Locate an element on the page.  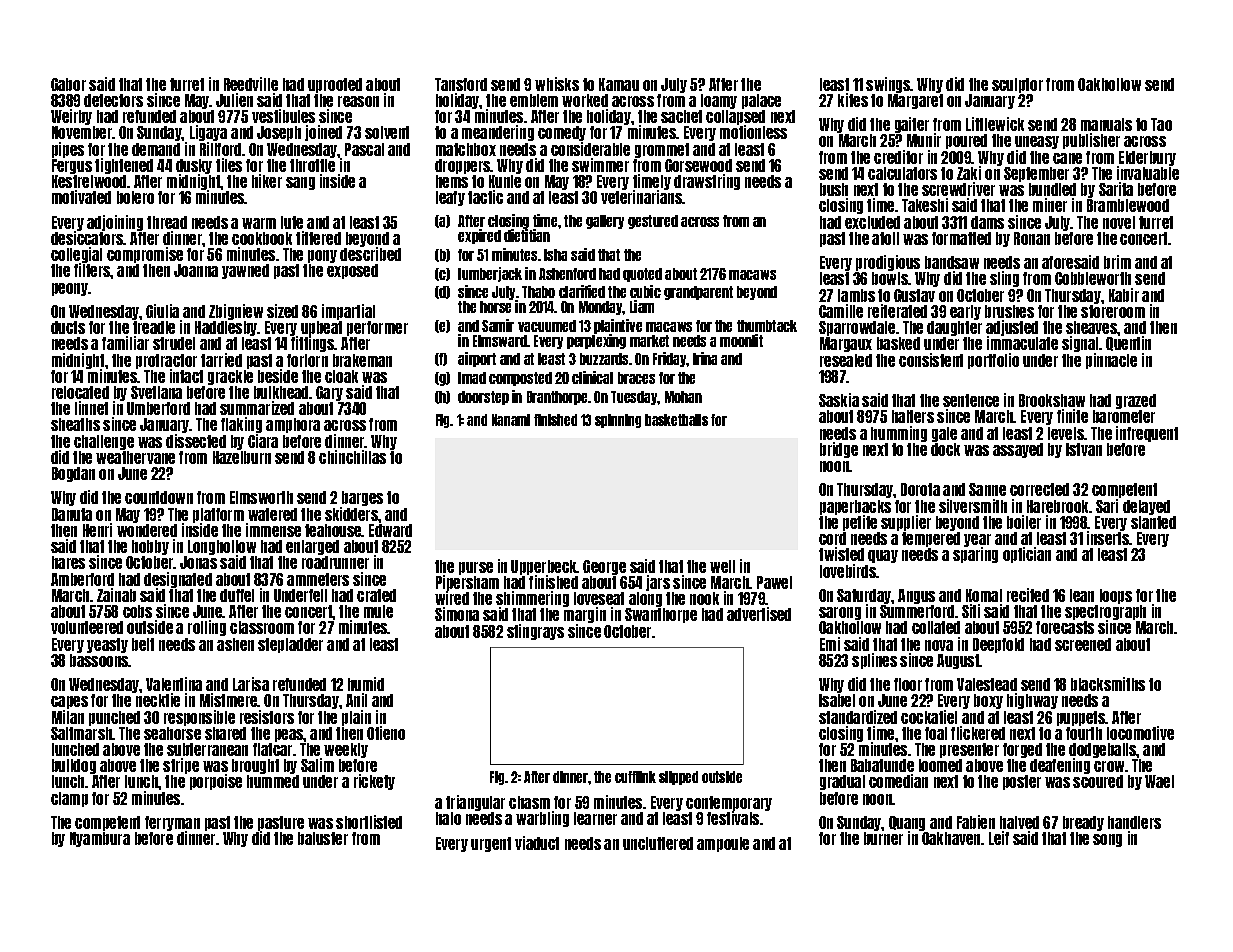
Nyambura is located at coordinates (100, 839).
